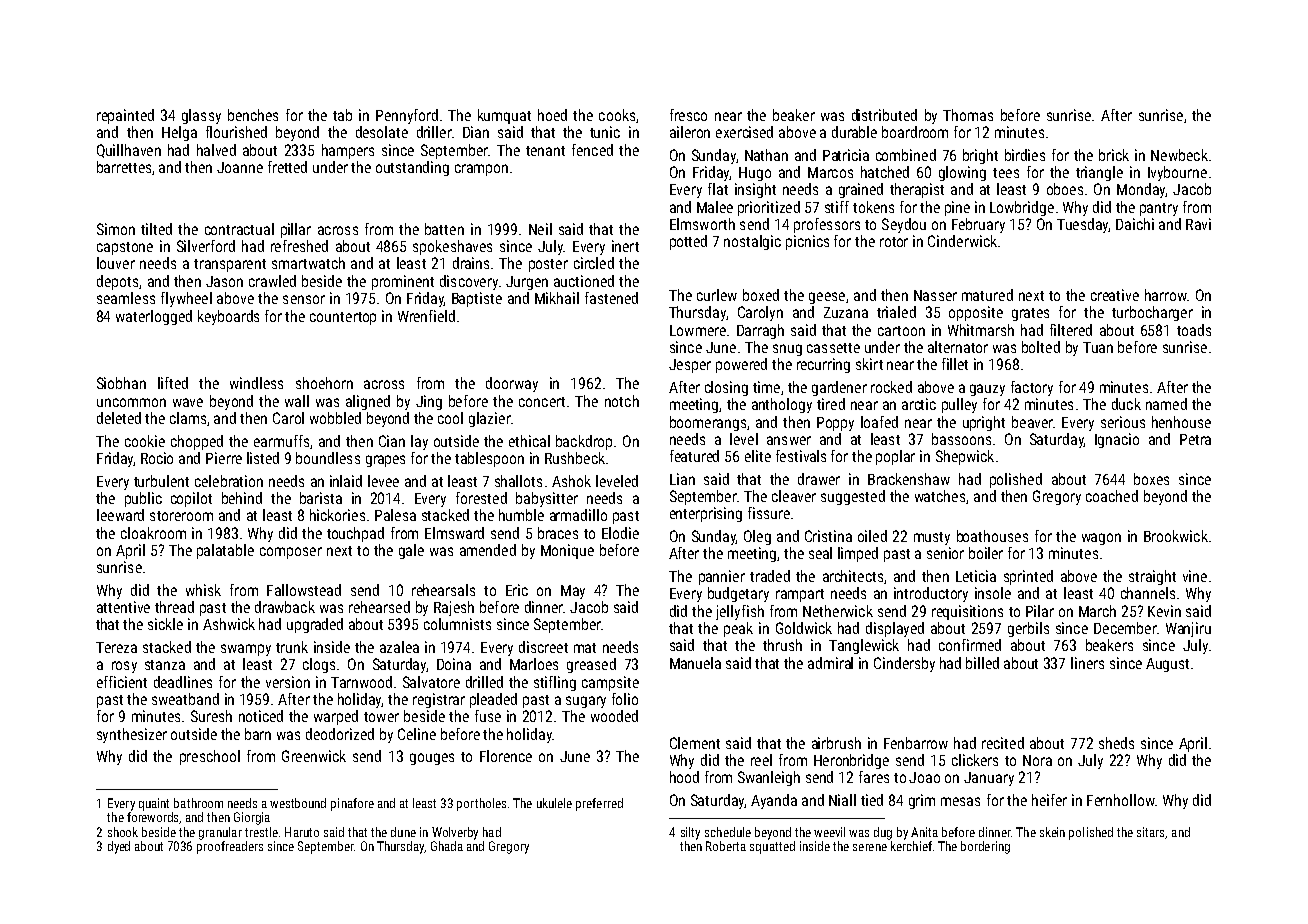 This screenshot has height=924, width=1308. Describe the element at coordinates (690, 366) in the screenshot. I see `Jesper` at that location.
